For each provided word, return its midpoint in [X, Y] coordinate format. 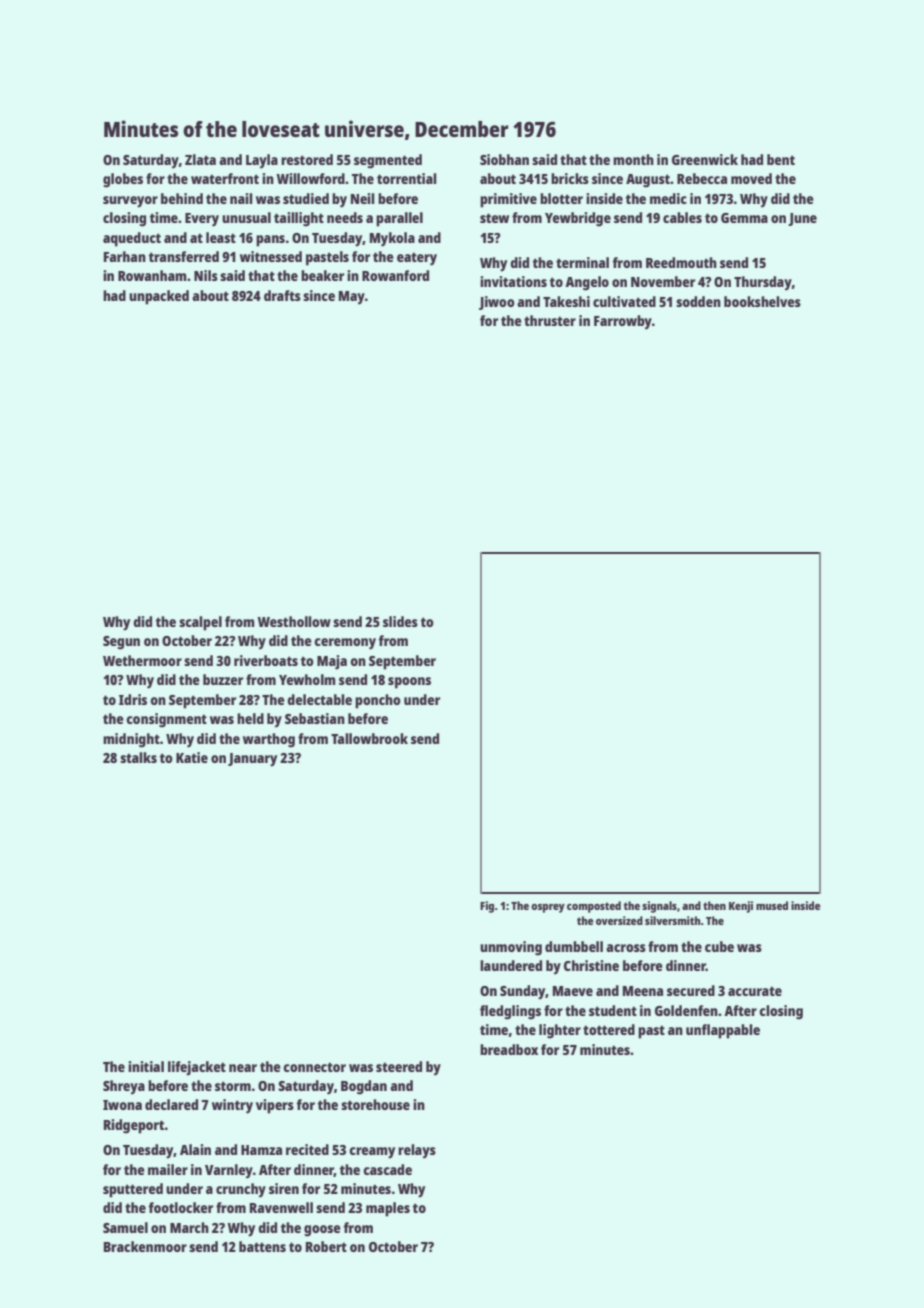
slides [400, 621]
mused [772, 905]
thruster [550, 320]
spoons [409, 683]
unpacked [159, 297]
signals [659, 907]
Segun [121, 643]
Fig [487, 907]
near [243, 1068]
